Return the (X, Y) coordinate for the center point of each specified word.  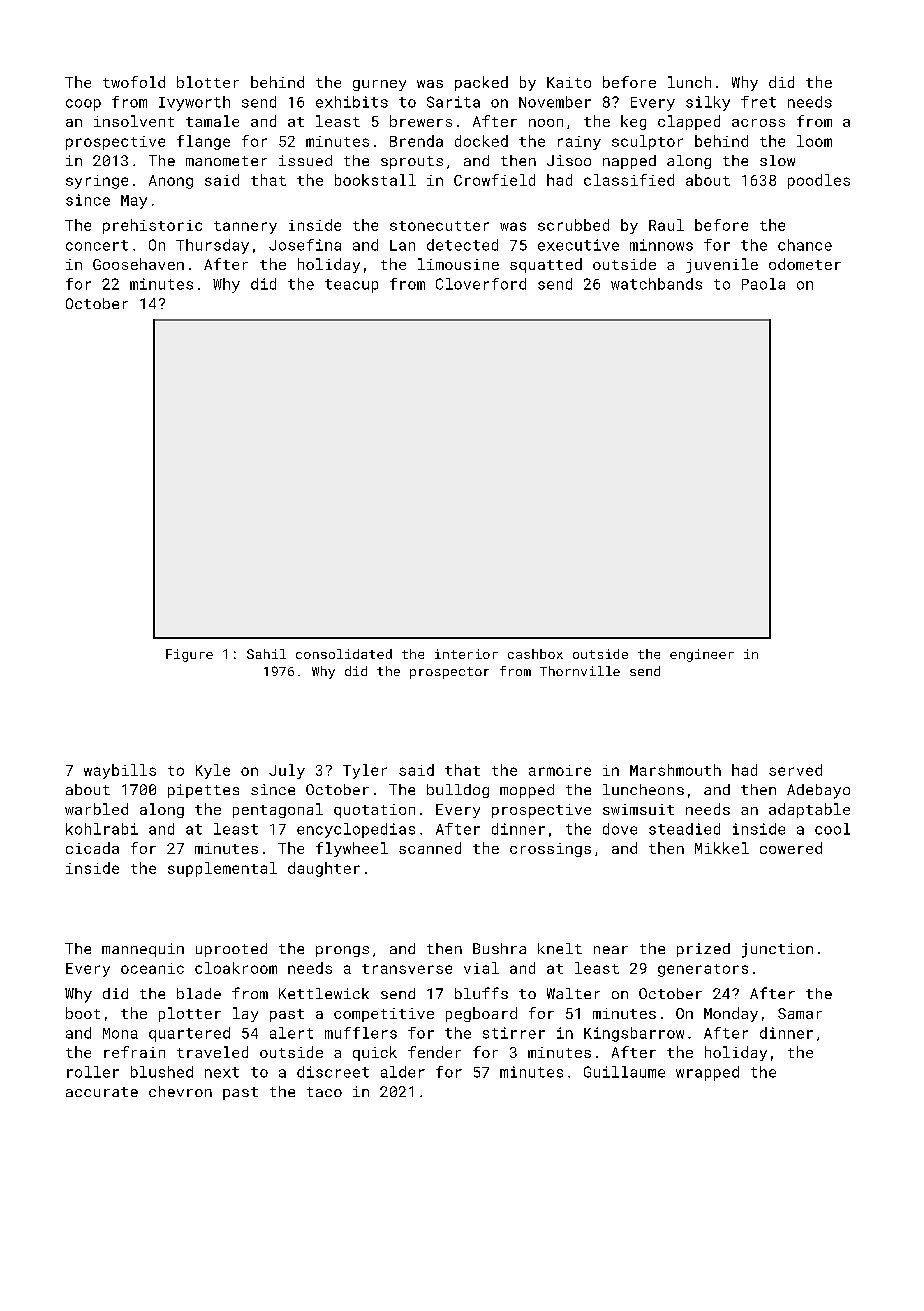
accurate (102, 1092)
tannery (245, 227)
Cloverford (481, 284)
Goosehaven (138, 264)
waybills (120, 771)
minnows (661, 245)
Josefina (305, 245)
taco (324, 1092)
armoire (560, 770)
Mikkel (722, 848)
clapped (689, 122)
